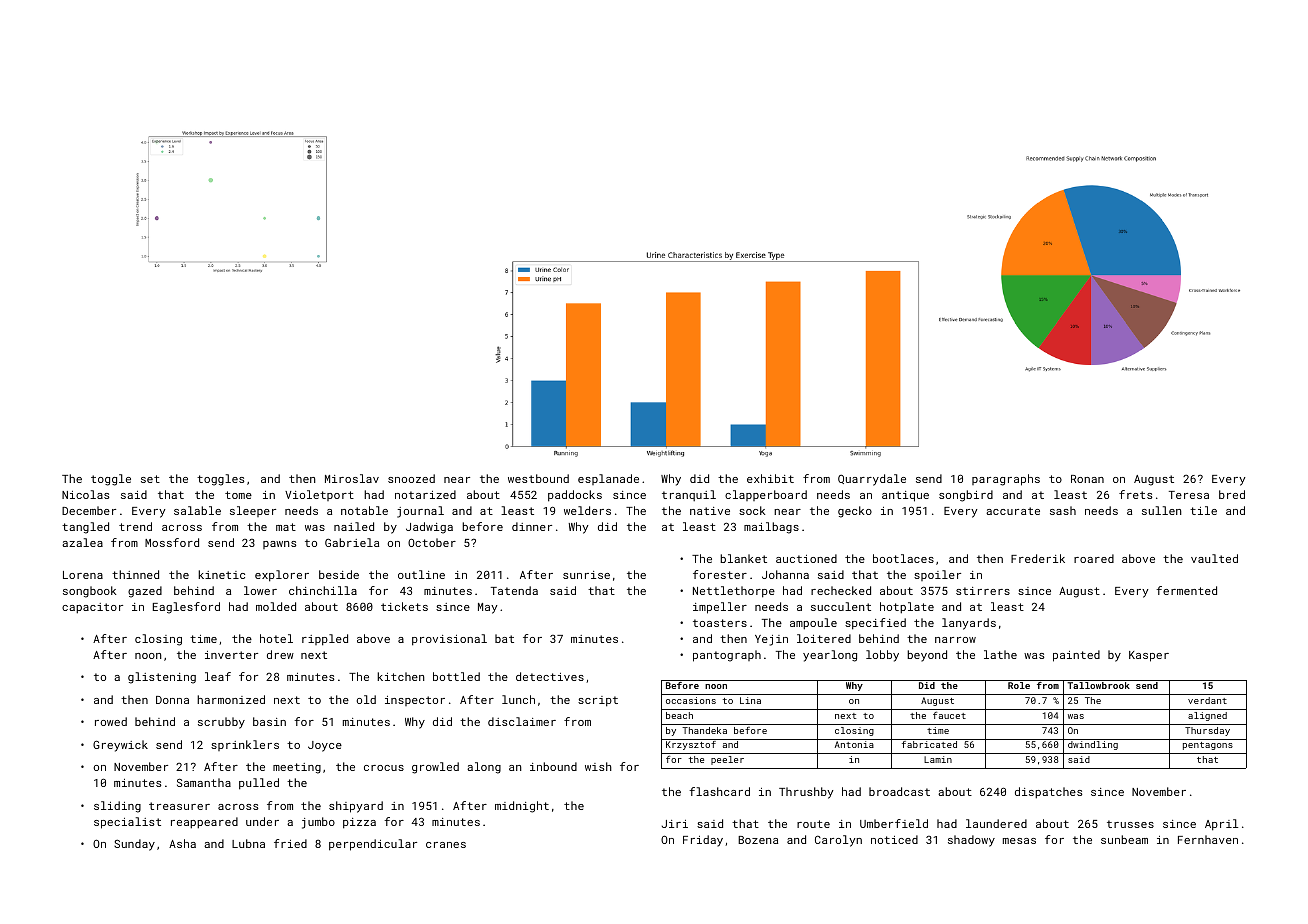 This screenshot has width=1308, height=924. I want to click on cranes, so click(446, 845).
